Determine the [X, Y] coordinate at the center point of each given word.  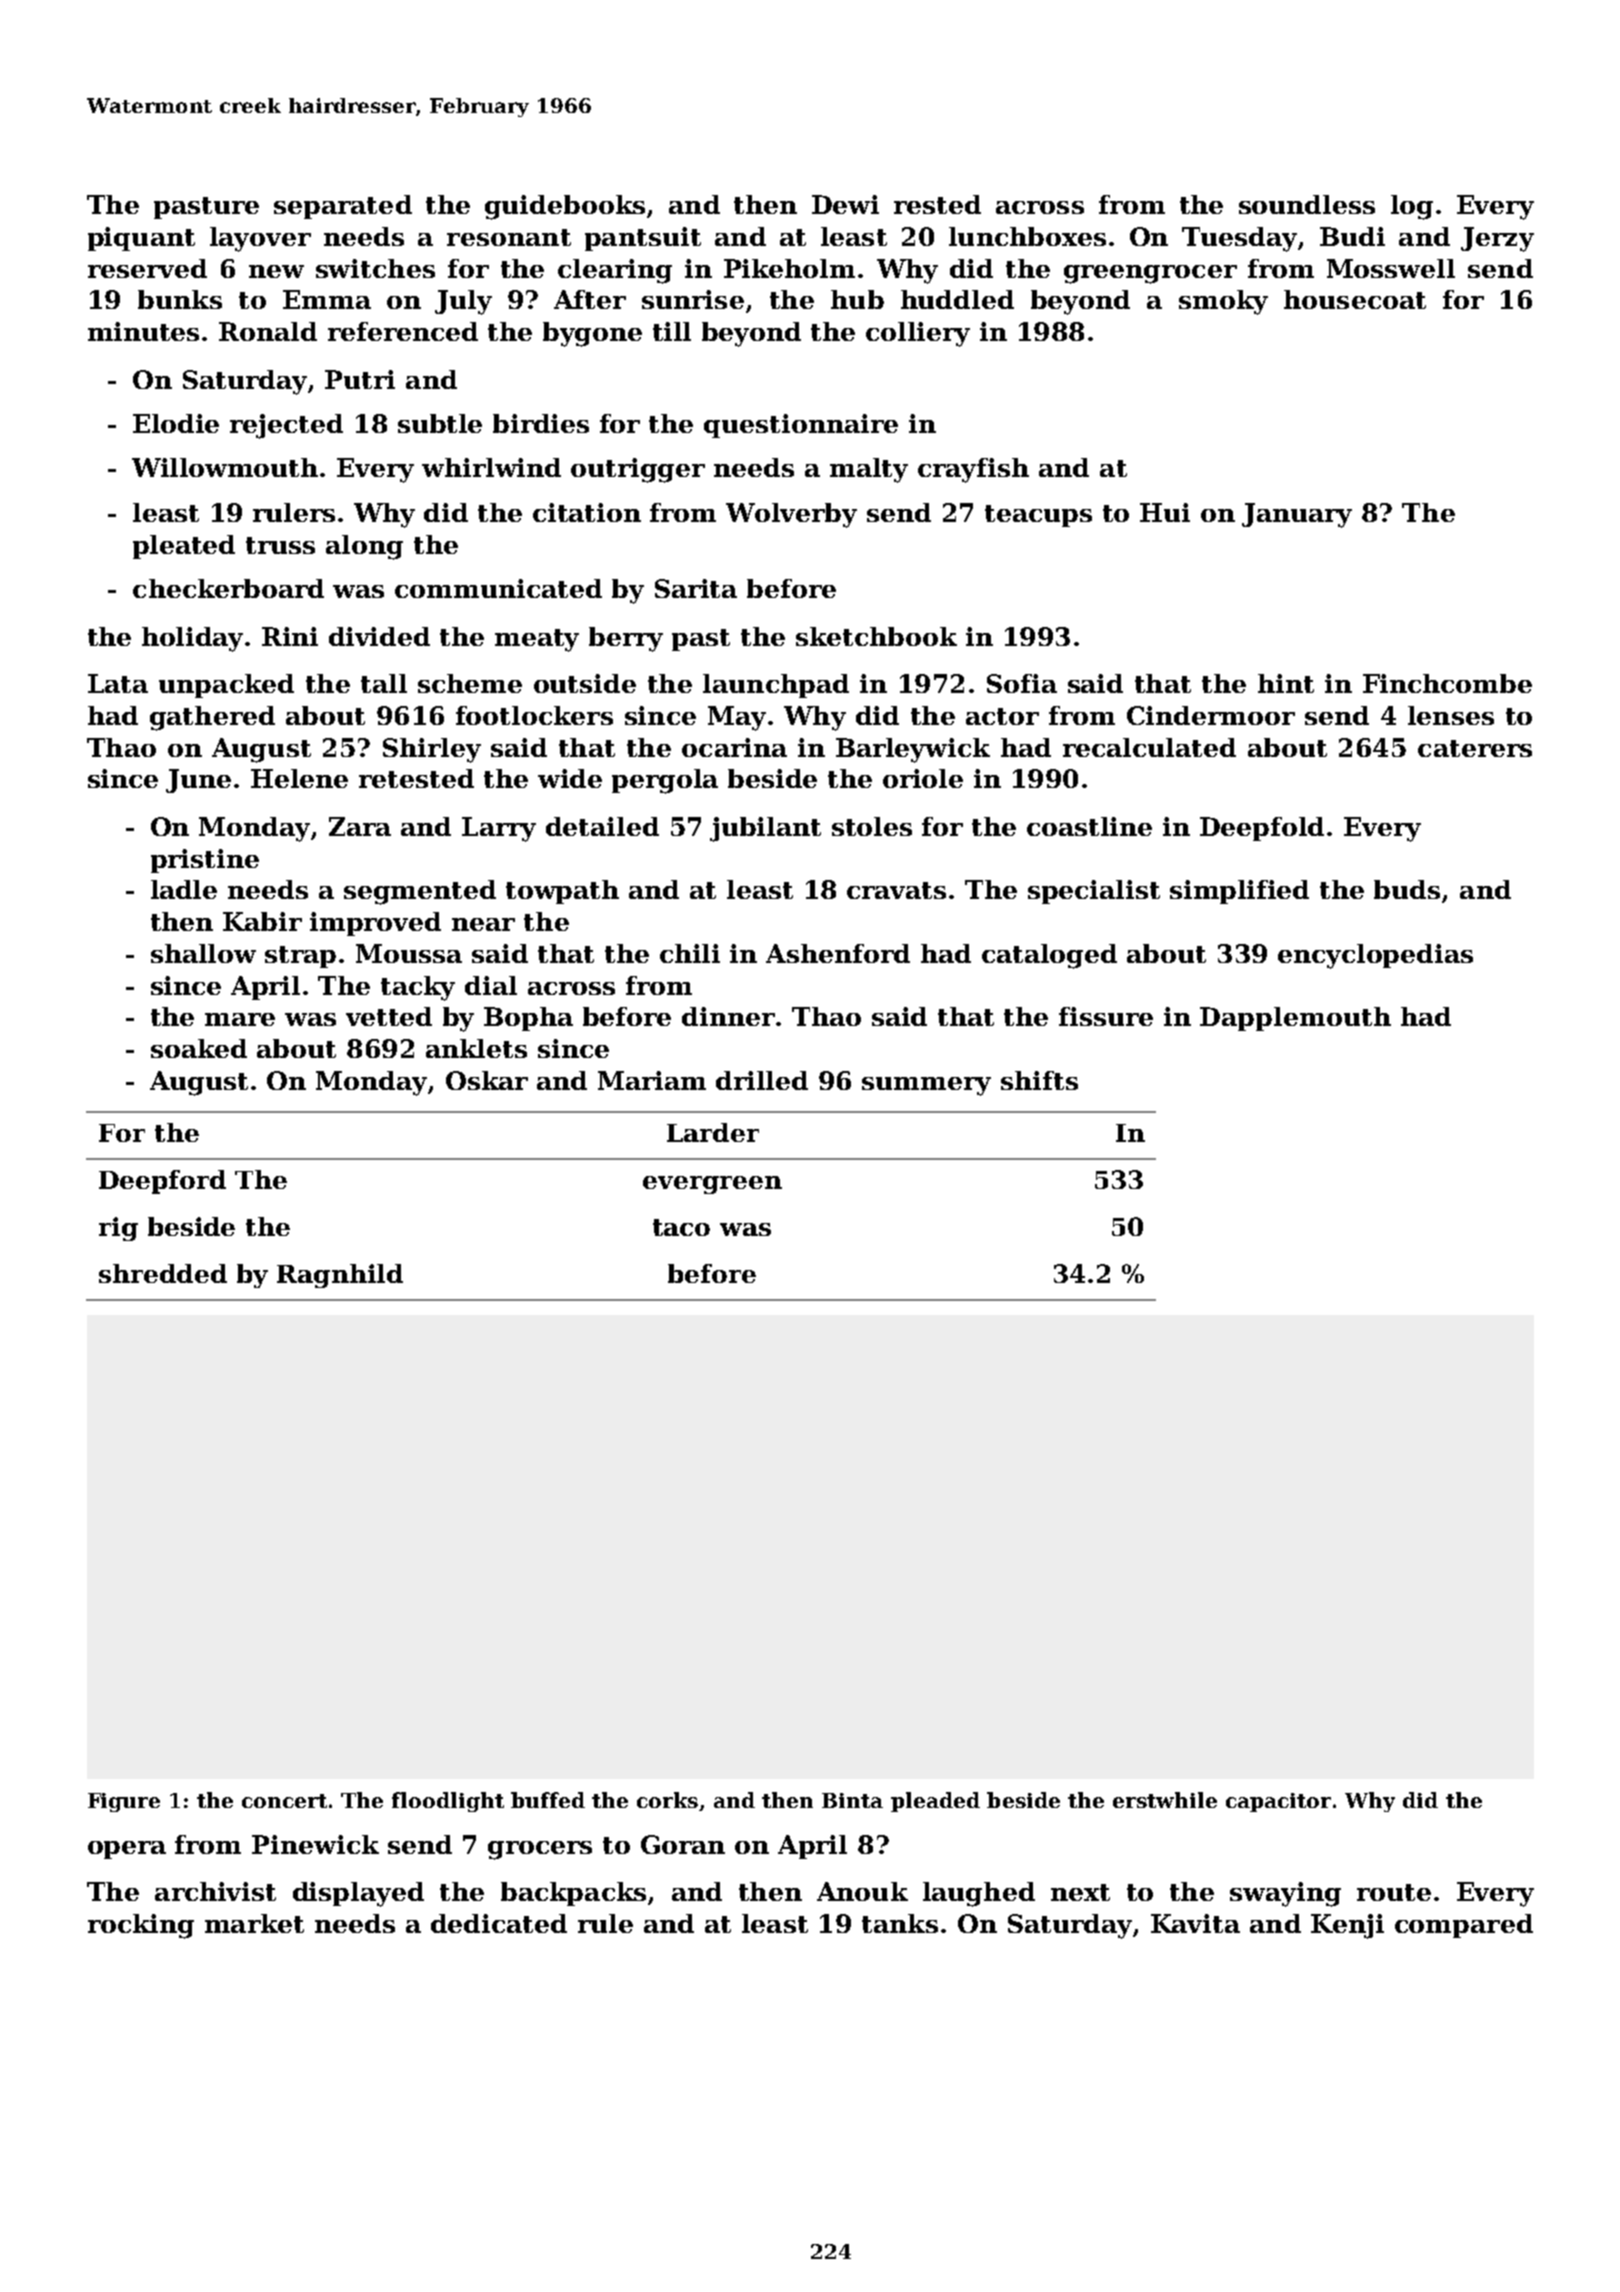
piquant [141, 239]
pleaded [935, 1802]
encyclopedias [1375, 956]
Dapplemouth [1295, 1019]
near [483, 924]
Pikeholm [789, 268]
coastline [1089, 826]
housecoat [1355, 299]
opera [127, 1850]
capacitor [1278, 1802]
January [1297, 515]
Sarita [696, 588]
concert [284, 1801]
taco [681, 1227]
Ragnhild [340, 1276]
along [364, 547]
